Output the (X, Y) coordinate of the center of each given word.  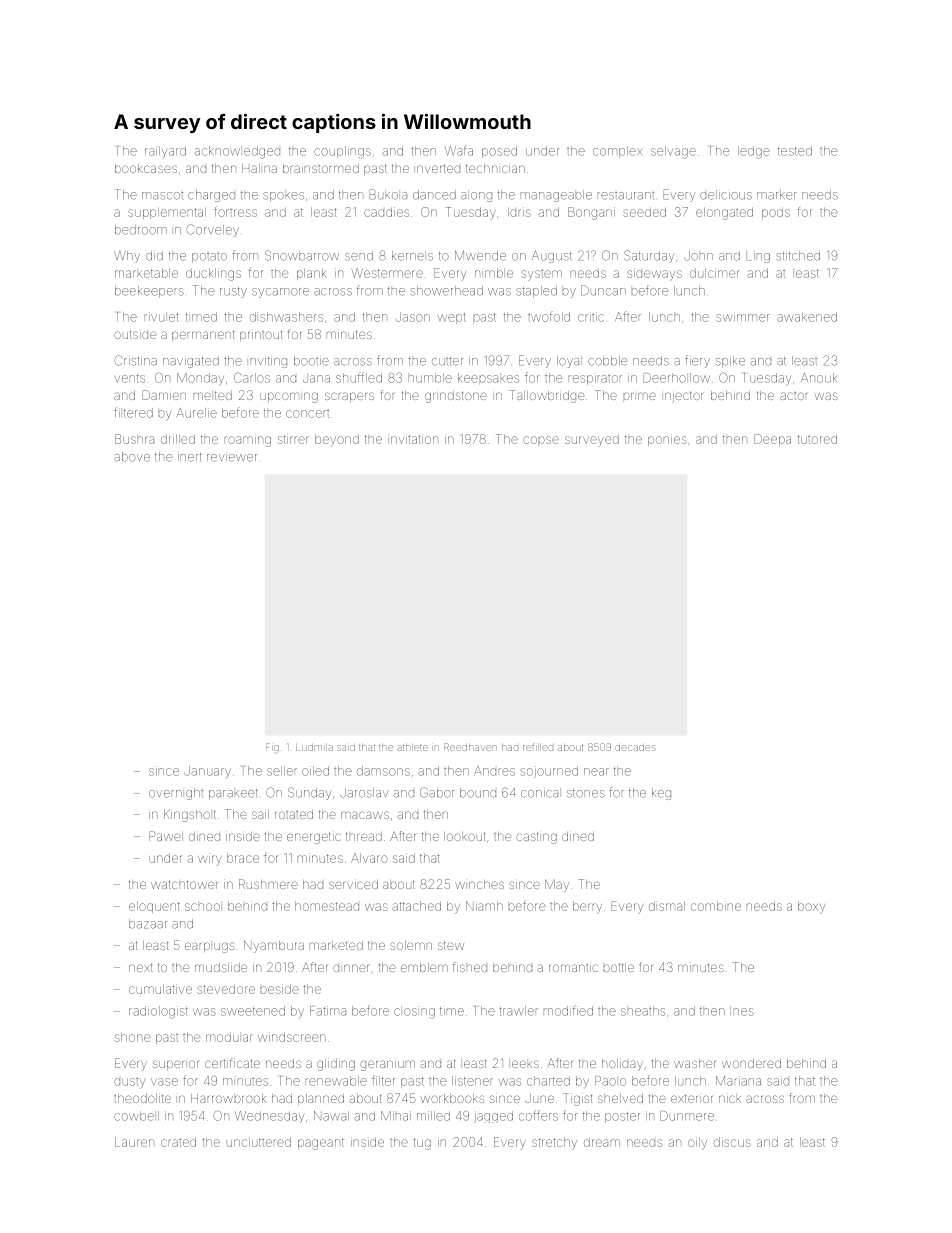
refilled (538, 747)
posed (499, 152)
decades (635, 748)
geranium (387, 1065)
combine (716, 906)
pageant (321, 1144)
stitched (798, 256)
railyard (165, 152)
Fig (272, 748)
